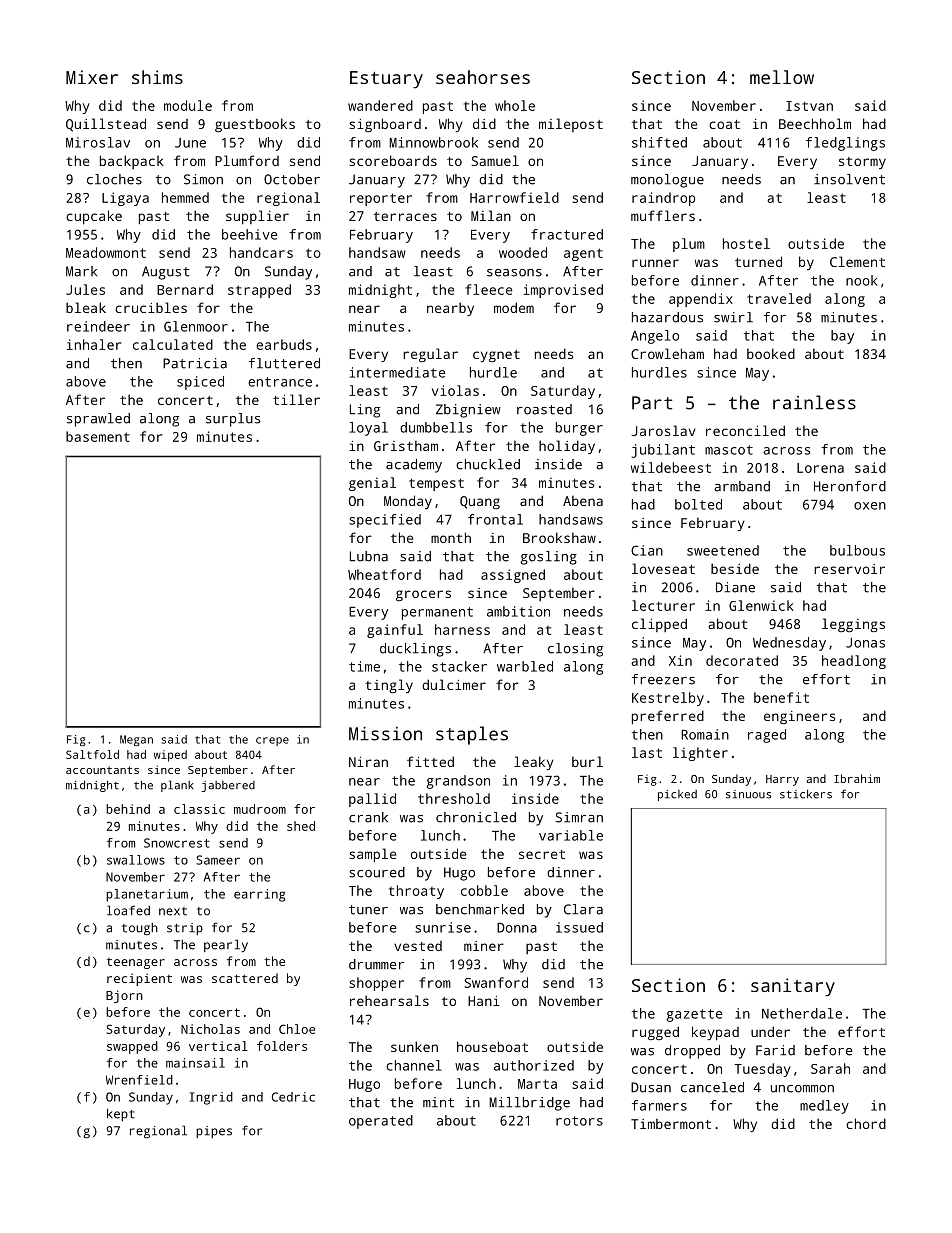 This screenshot has height=1233, width=952. I want to click on Tuesday, so click(762, 1070).
